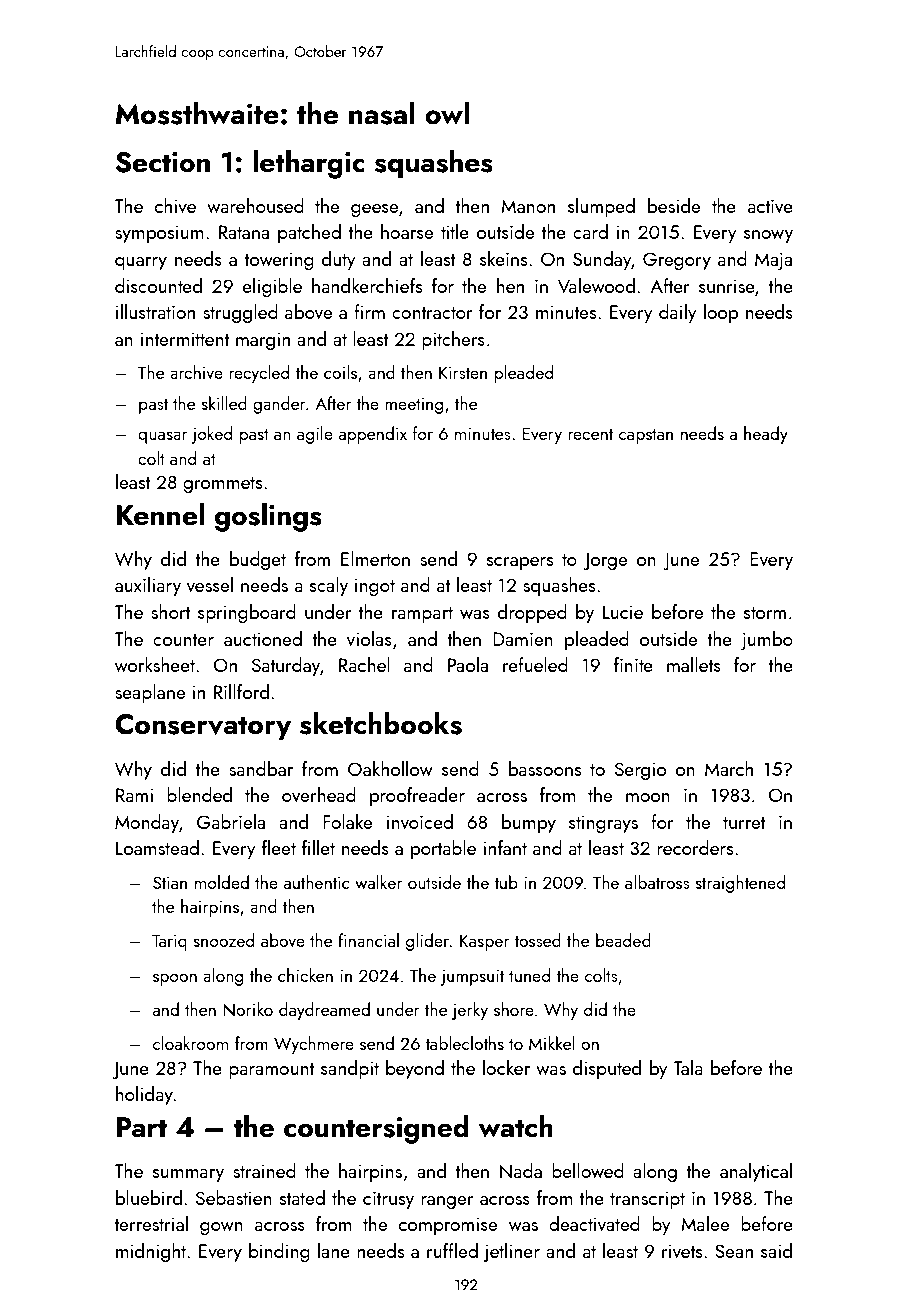 The width and height of the image is (908, 1316). I want to click on quasar, so click(162, 437).
